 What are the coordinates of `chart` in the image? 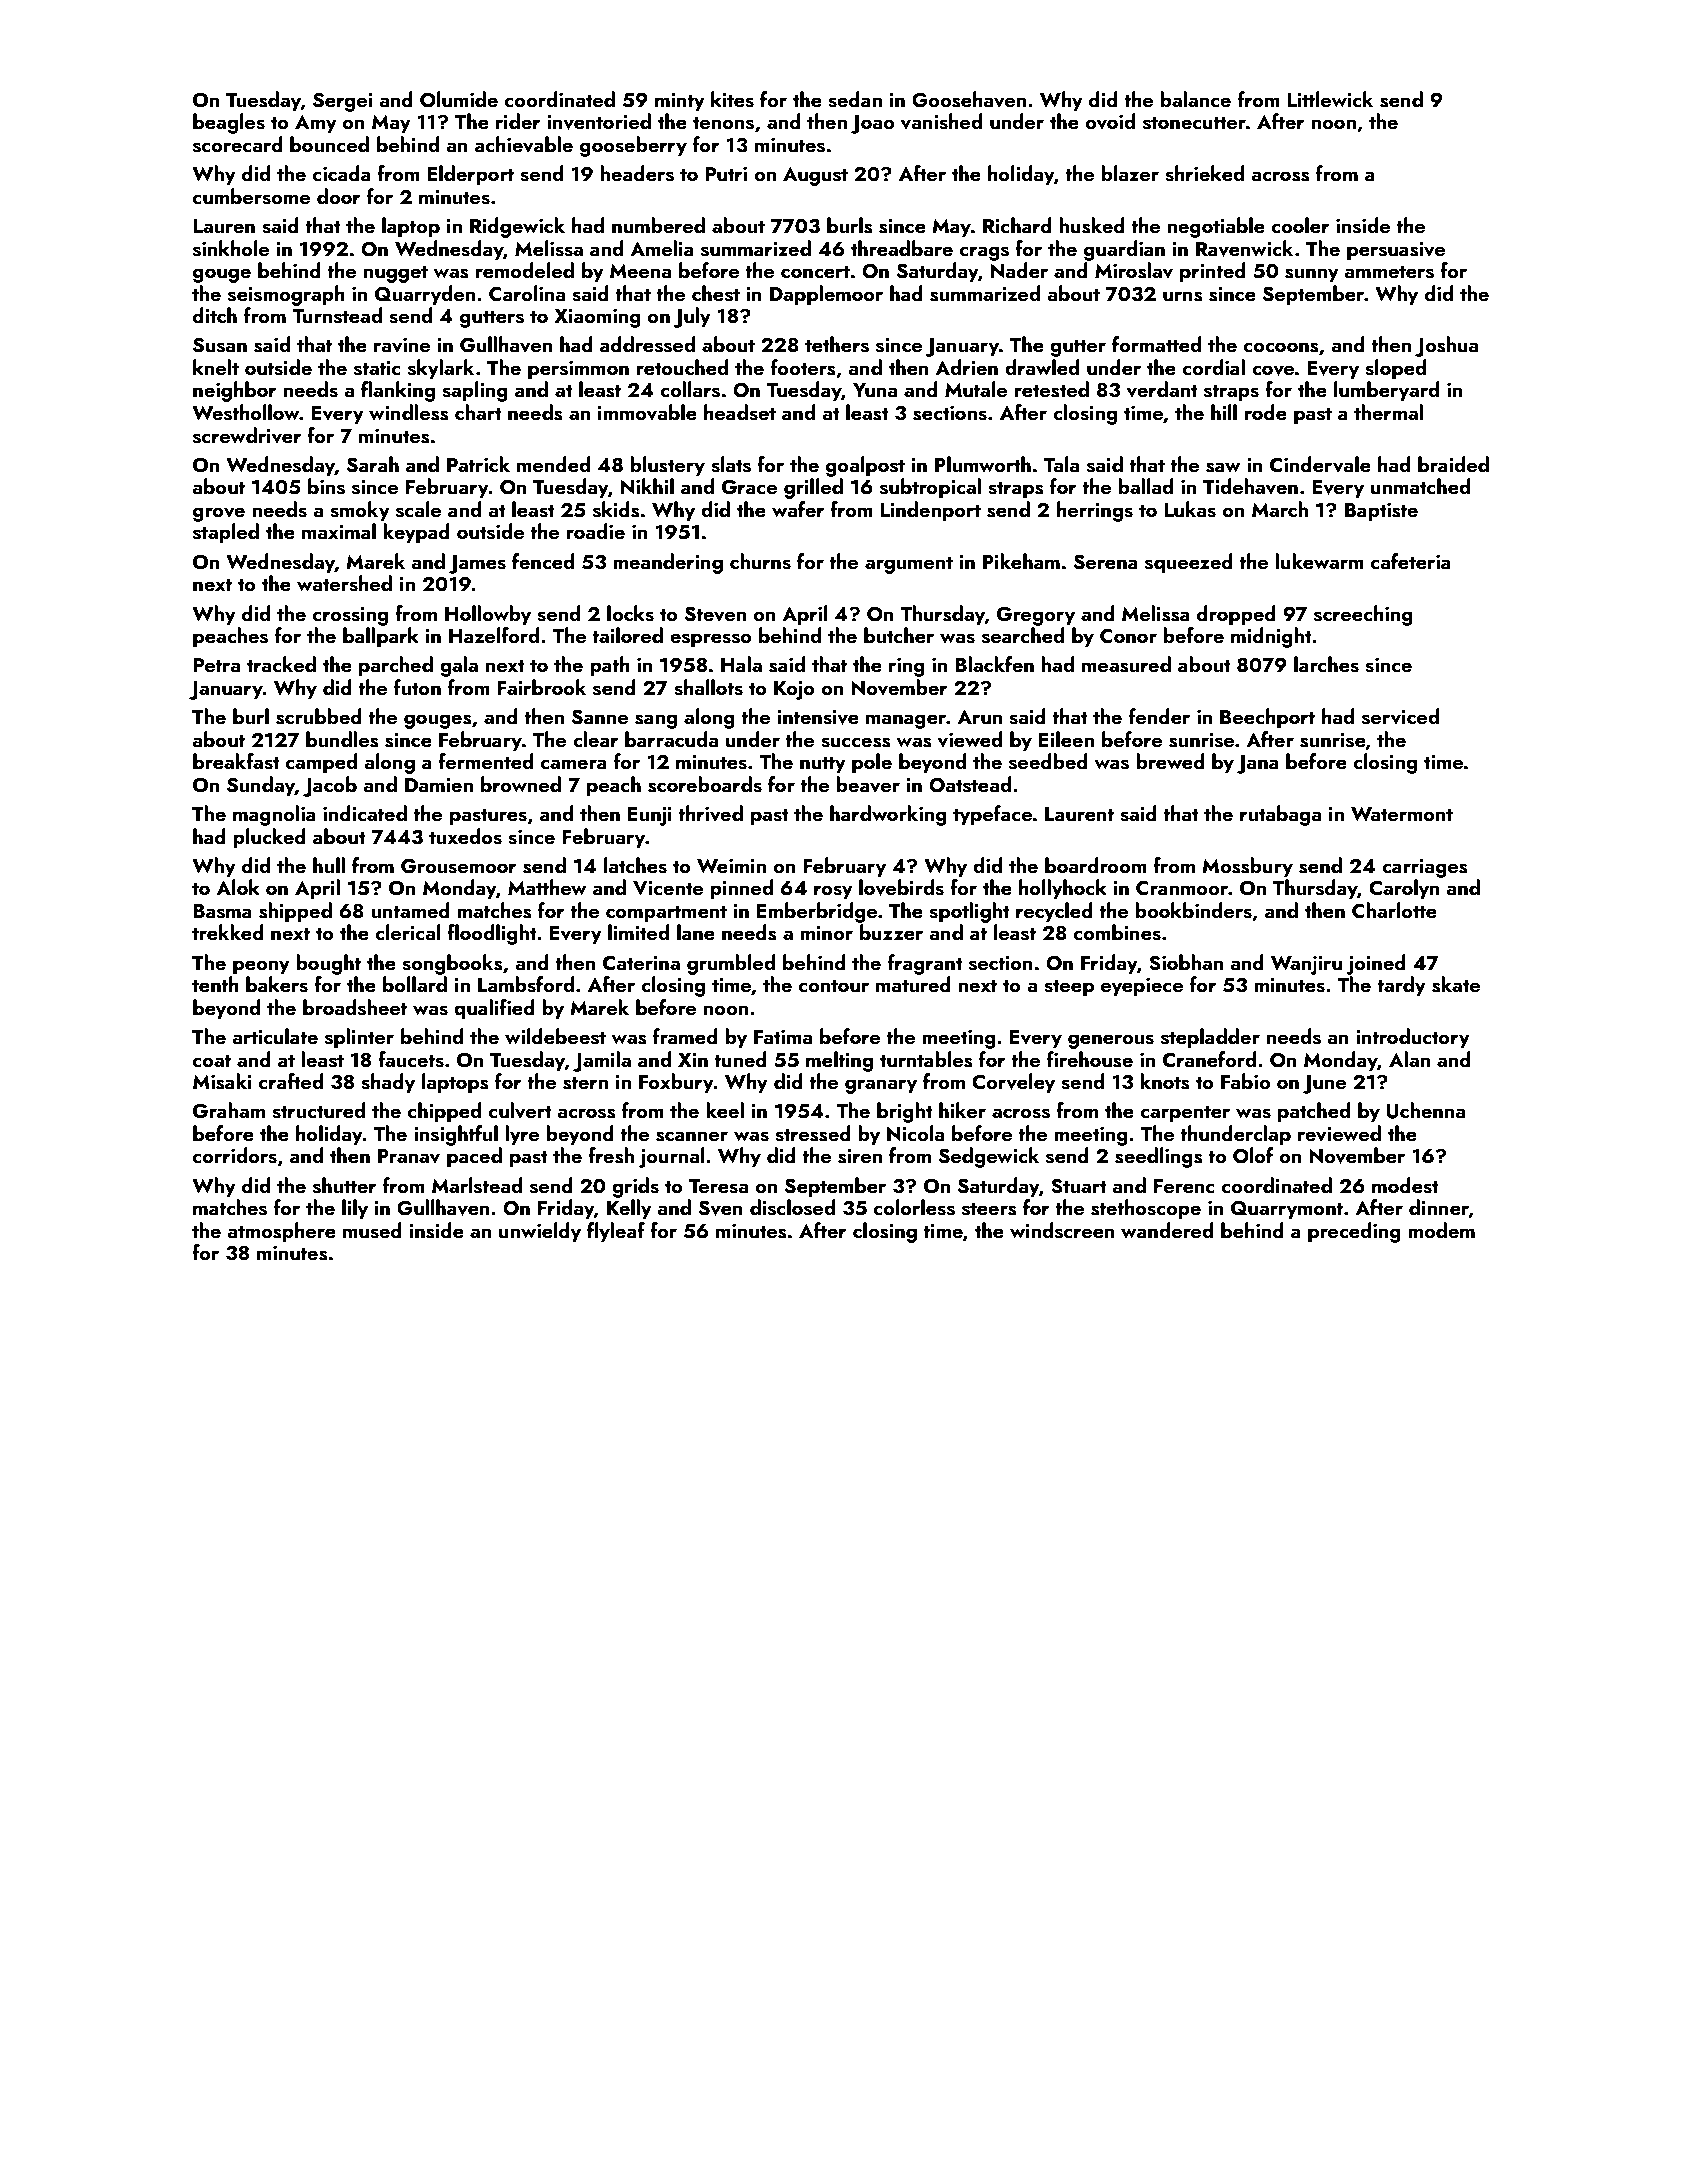 It's located at (478, 412).
